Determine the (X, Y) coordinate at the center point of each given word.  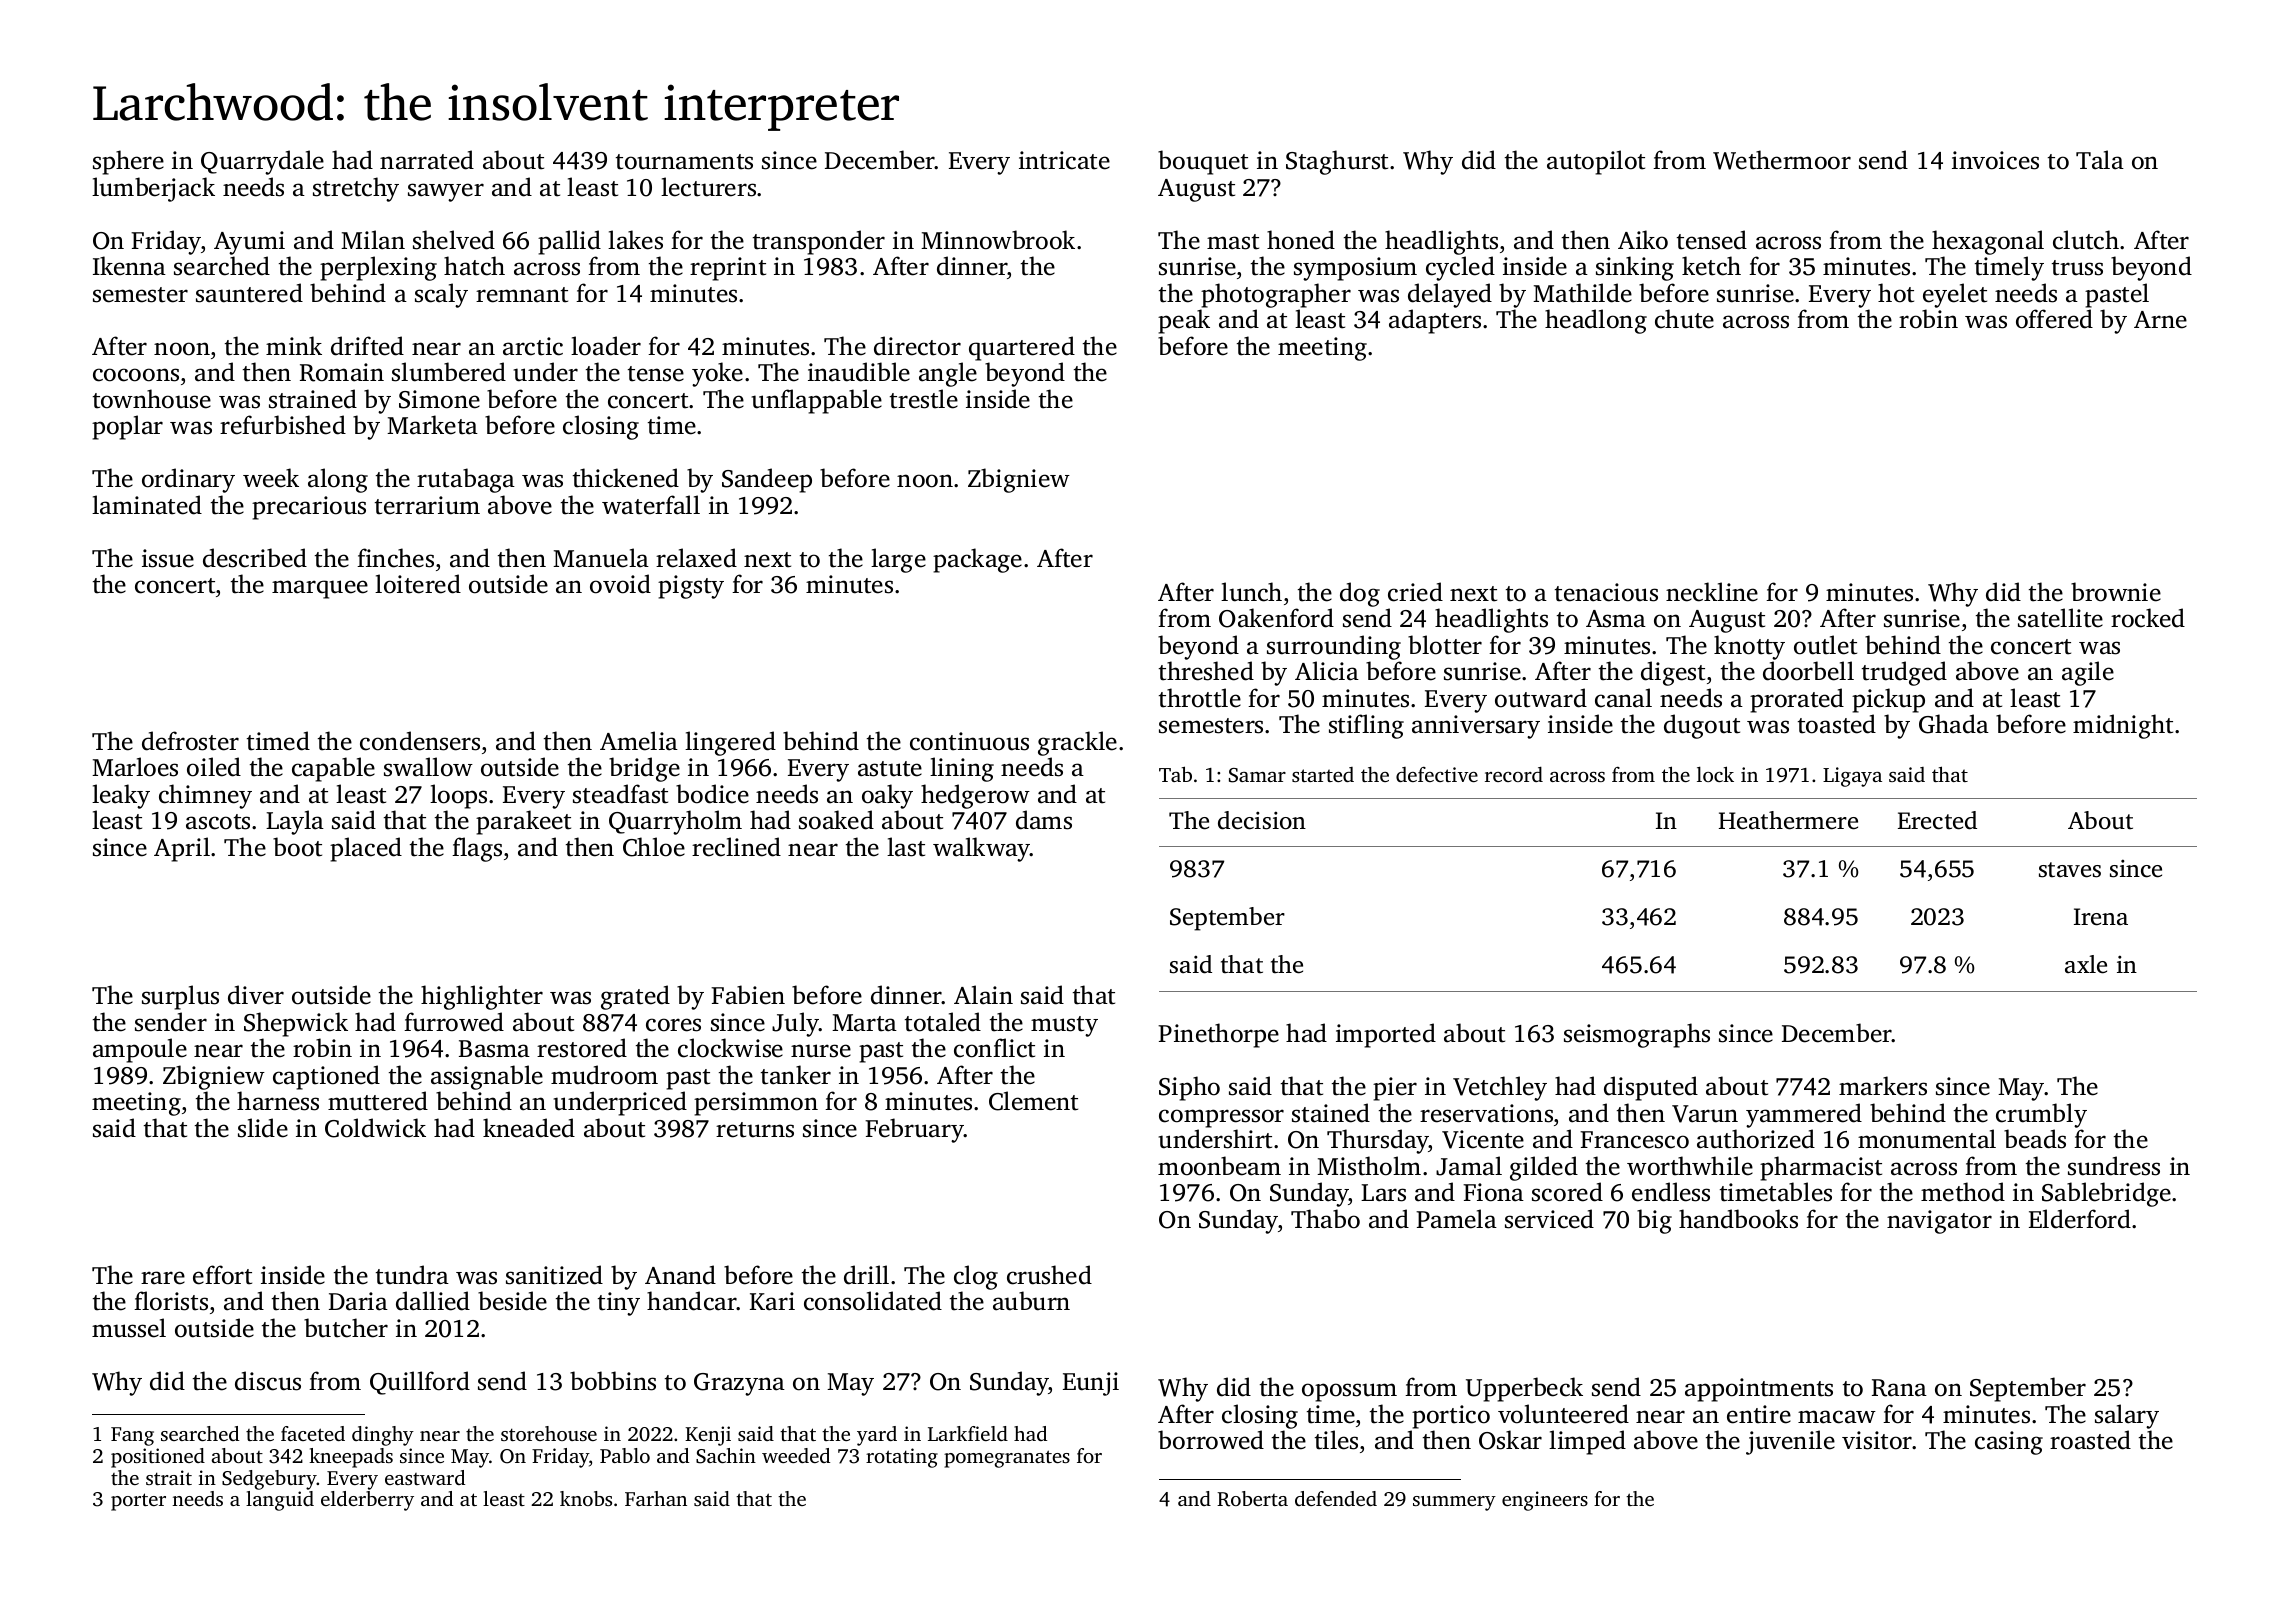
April (182, 849)
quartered (1022, 348)
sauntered (249, 293)
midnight (2123, 726)
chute (1684, 319)
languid (280, 1501)
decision (1262, 820)
